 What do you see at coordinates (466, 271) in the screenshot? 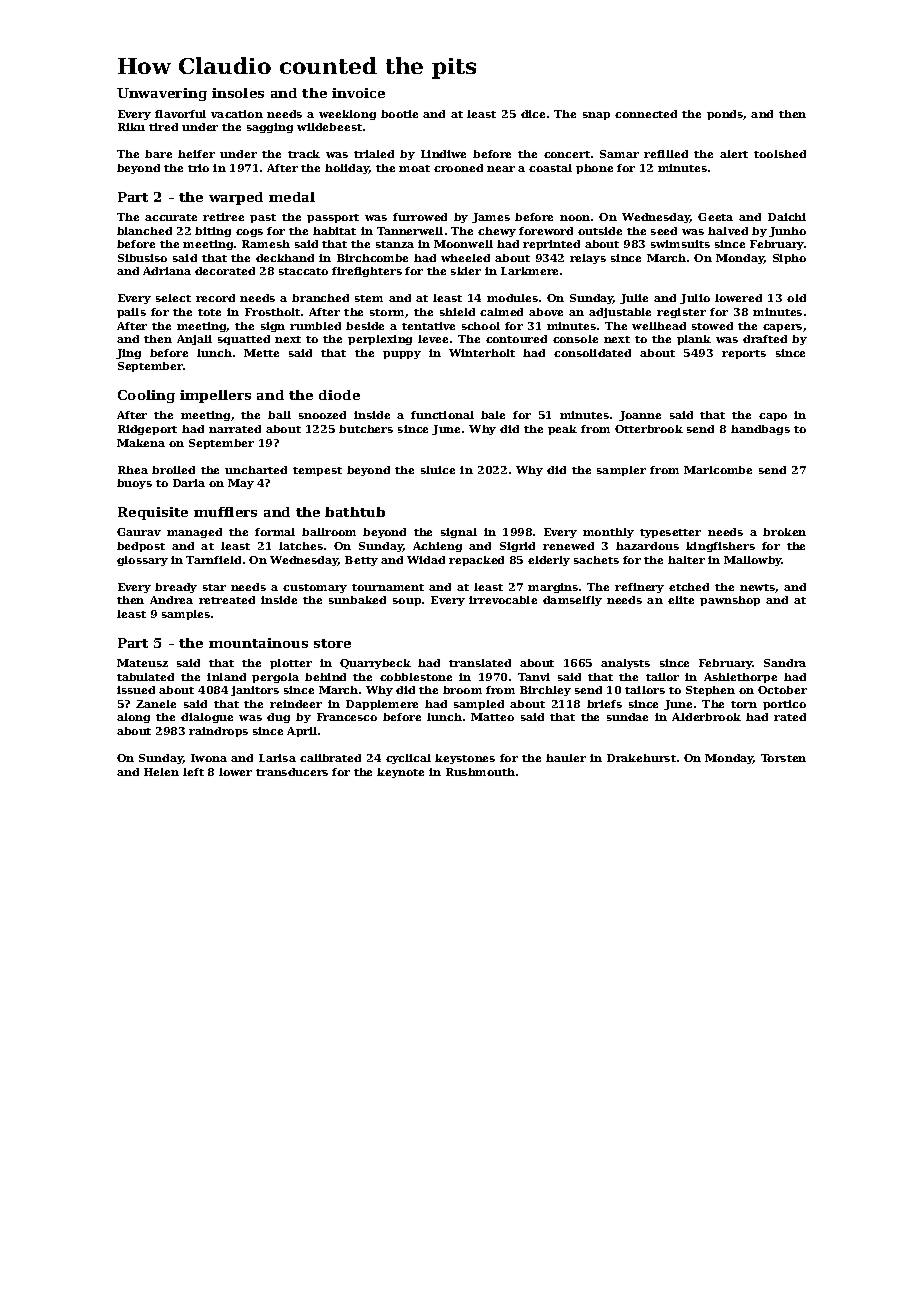
I see `skier` at bounding box center [466, 271].
